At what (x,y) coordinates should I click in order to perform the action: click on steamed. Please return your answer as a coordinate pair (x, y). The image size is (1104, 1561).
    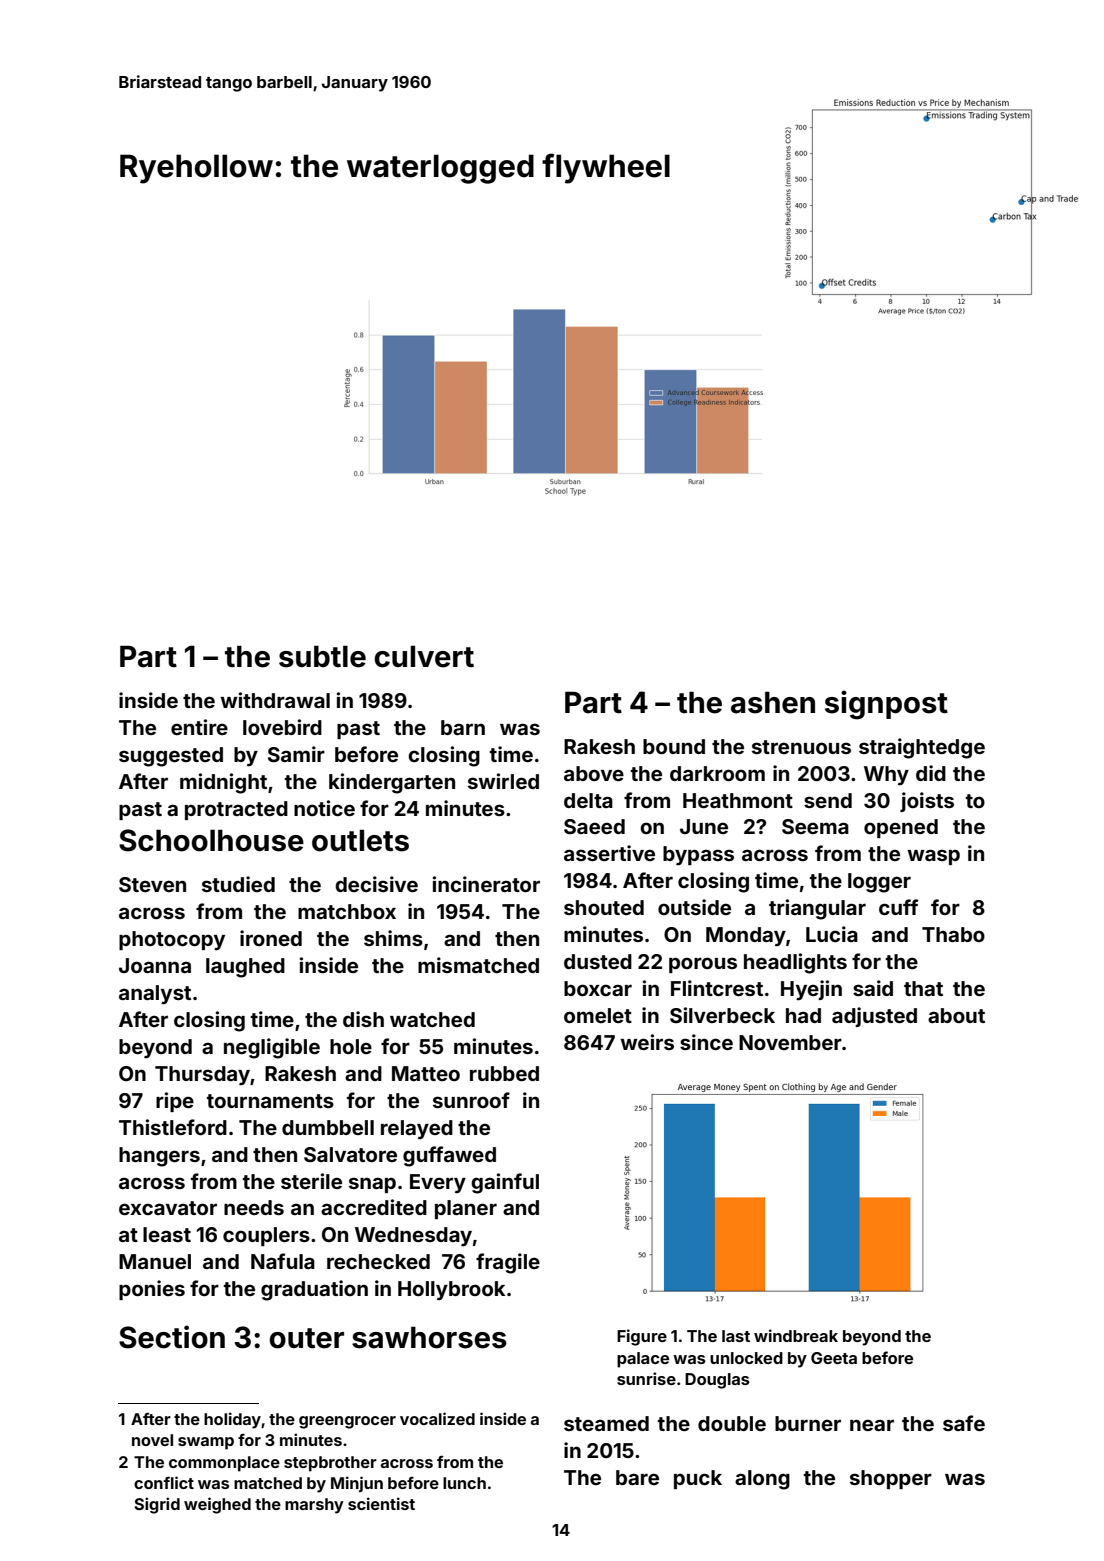
    Looking at the image, I should click on (606, 1423).
